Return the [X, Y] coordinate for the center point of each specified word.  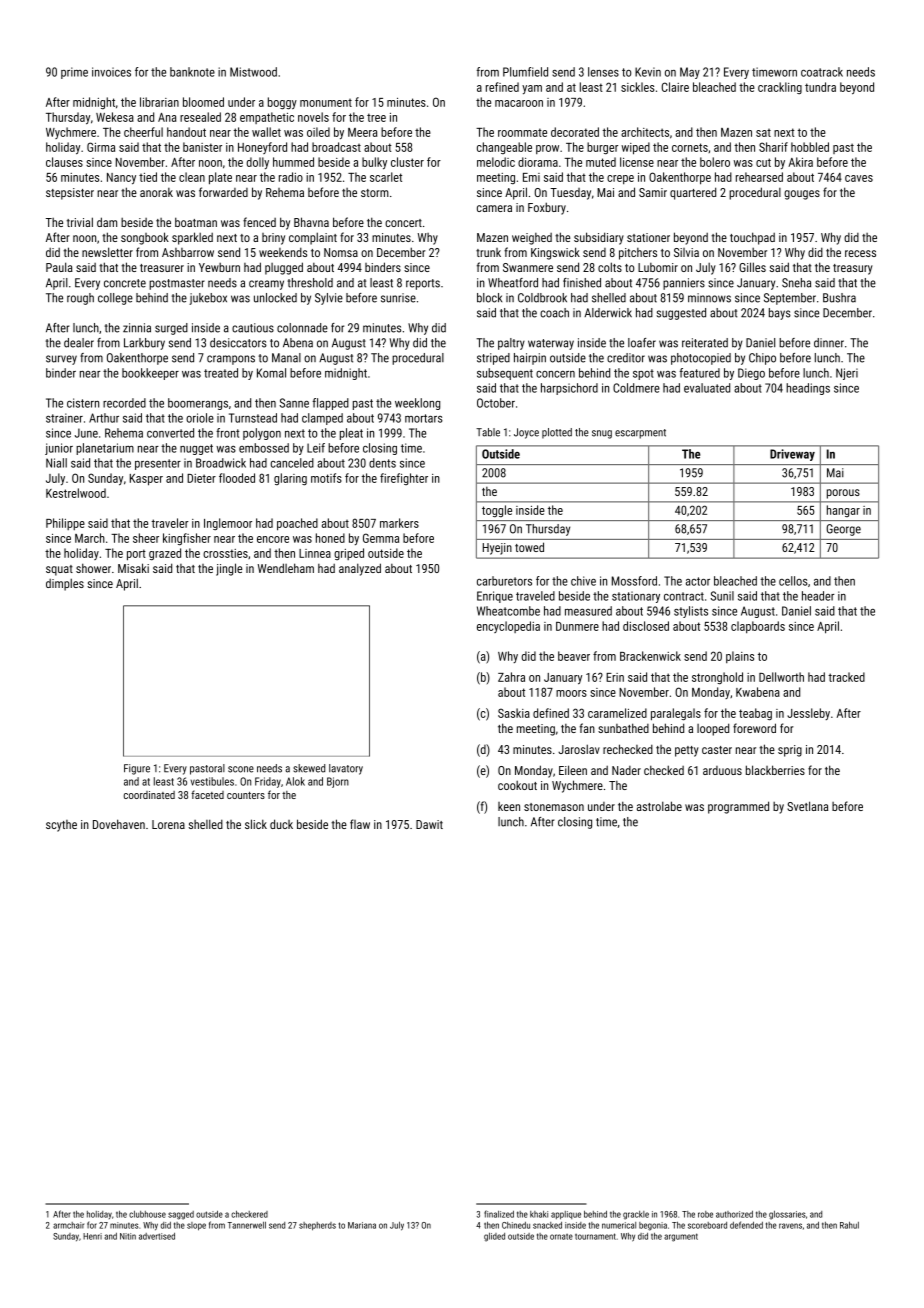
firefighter [404, 479]
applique [566, 1215]
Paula [59, 267]
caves [859, 178]
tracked [846, 677]
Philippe [65, 524]
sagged [181, 1215]
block [489, 298]
